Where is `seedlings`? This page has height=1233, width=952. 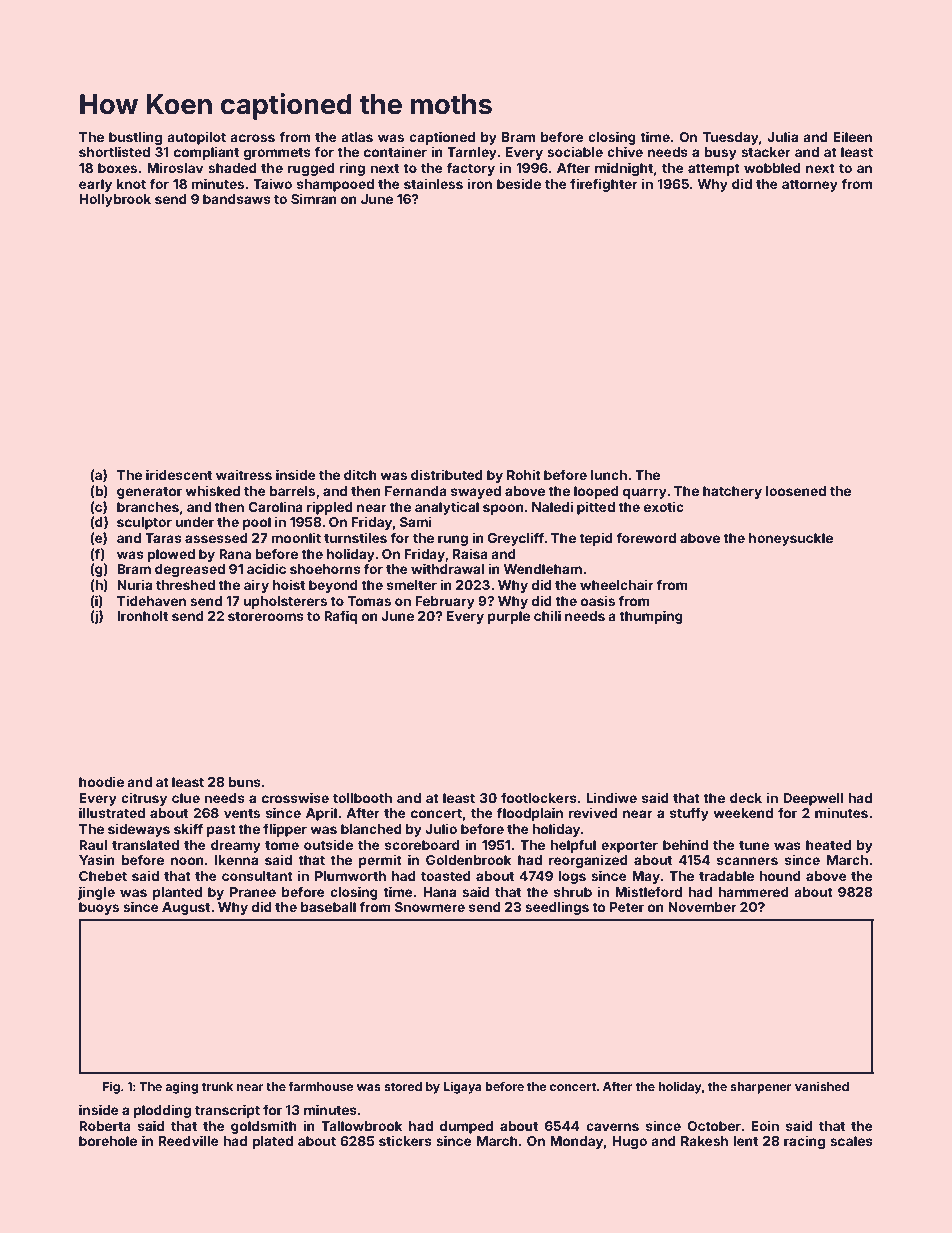 seedlings is located at coordinates (557, 908).
